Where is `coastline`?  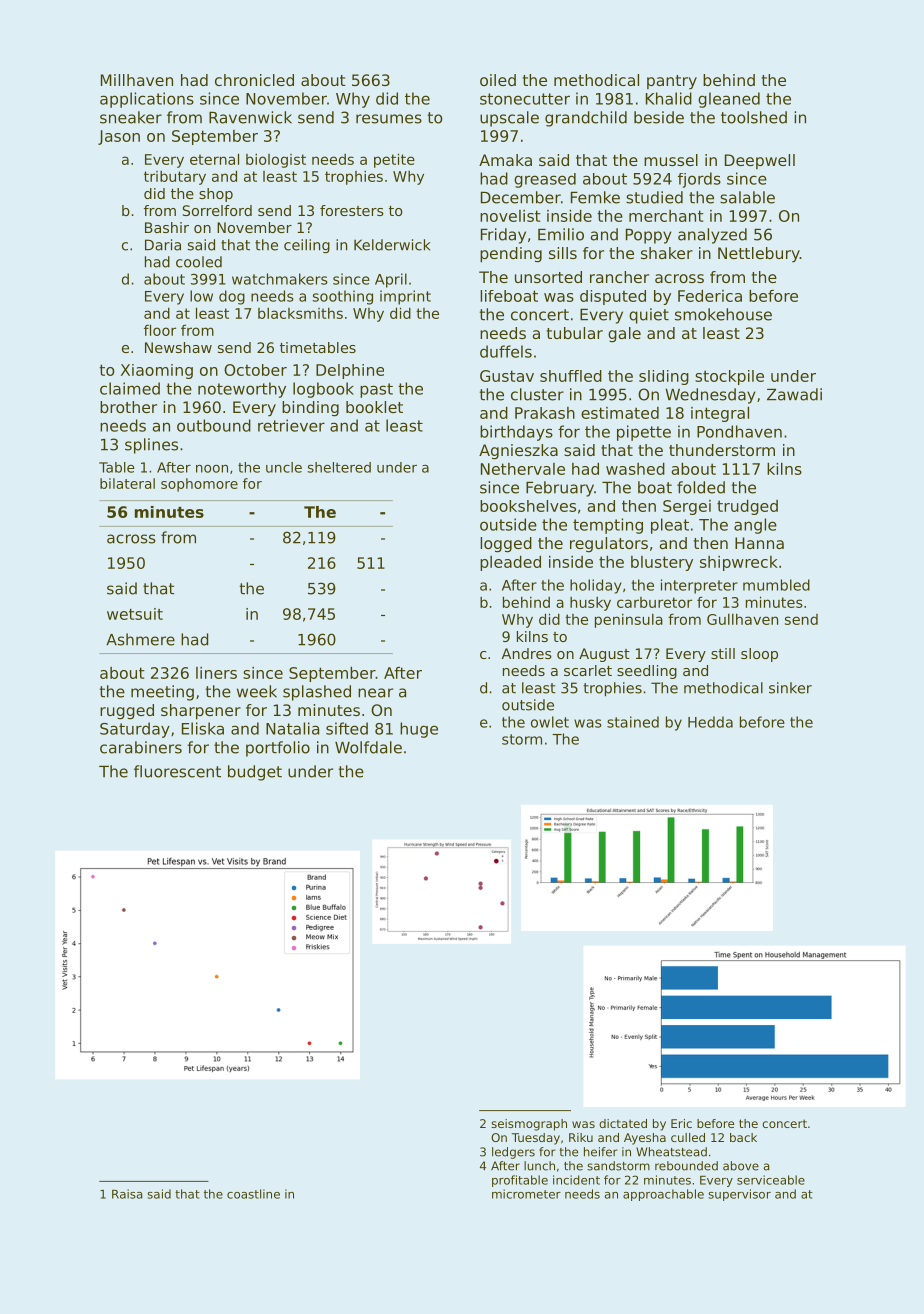 coastline is located at coordinates (253, 1194).
